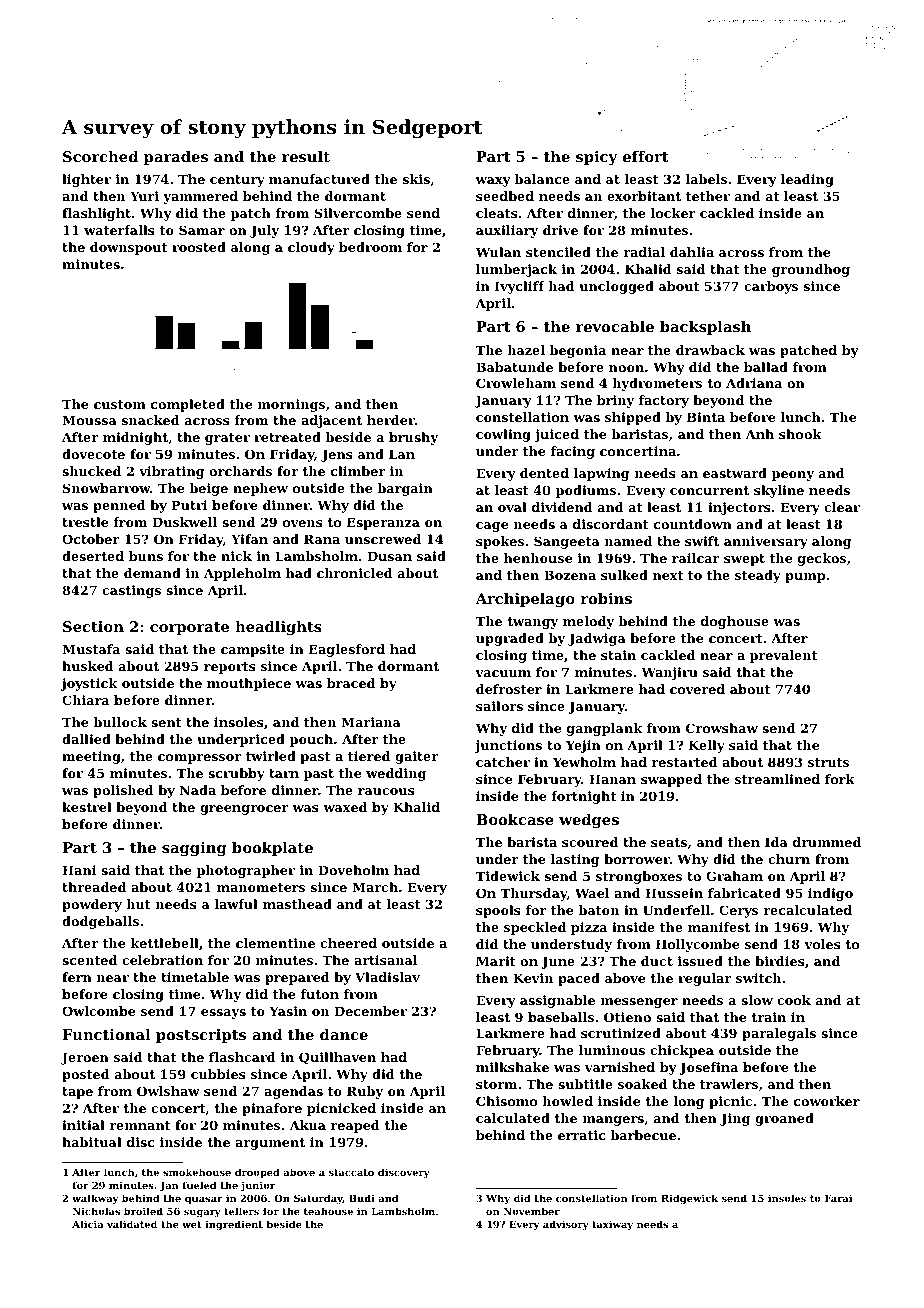  I want to click on covered, so click(697, 689).
